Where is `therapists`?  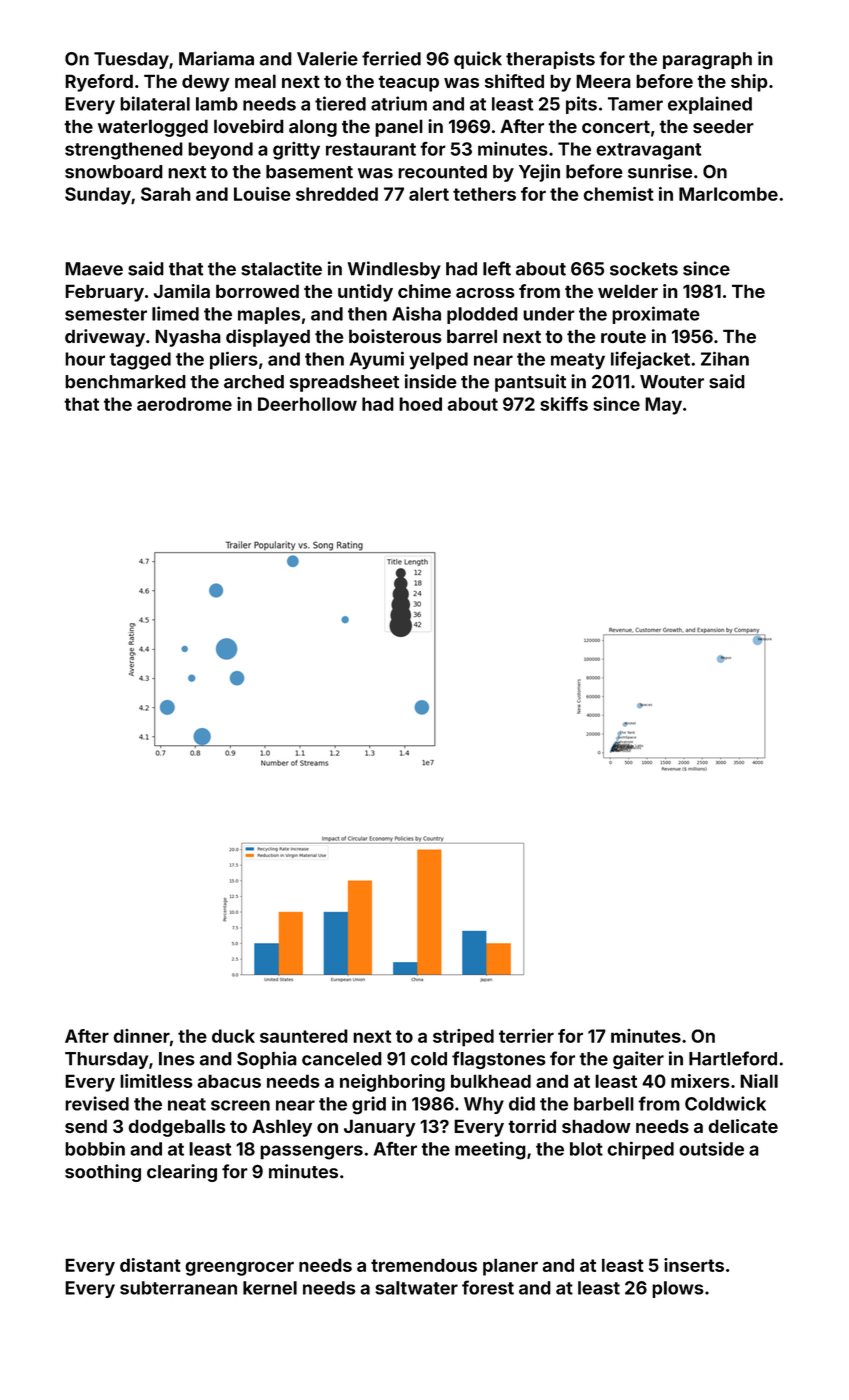 therapists is located at coordinates (550, 60).
